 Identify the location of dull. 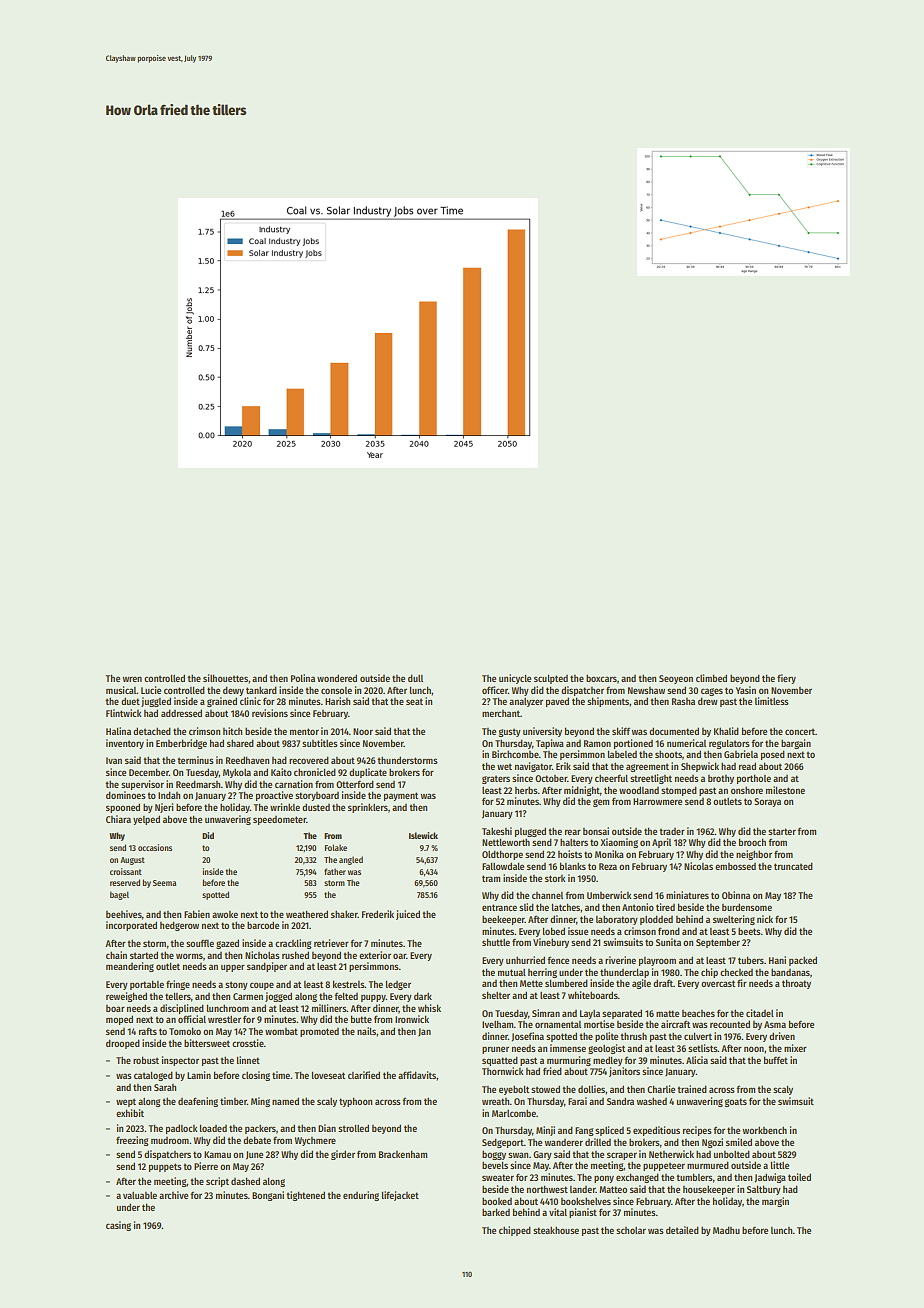
(415, 678).
